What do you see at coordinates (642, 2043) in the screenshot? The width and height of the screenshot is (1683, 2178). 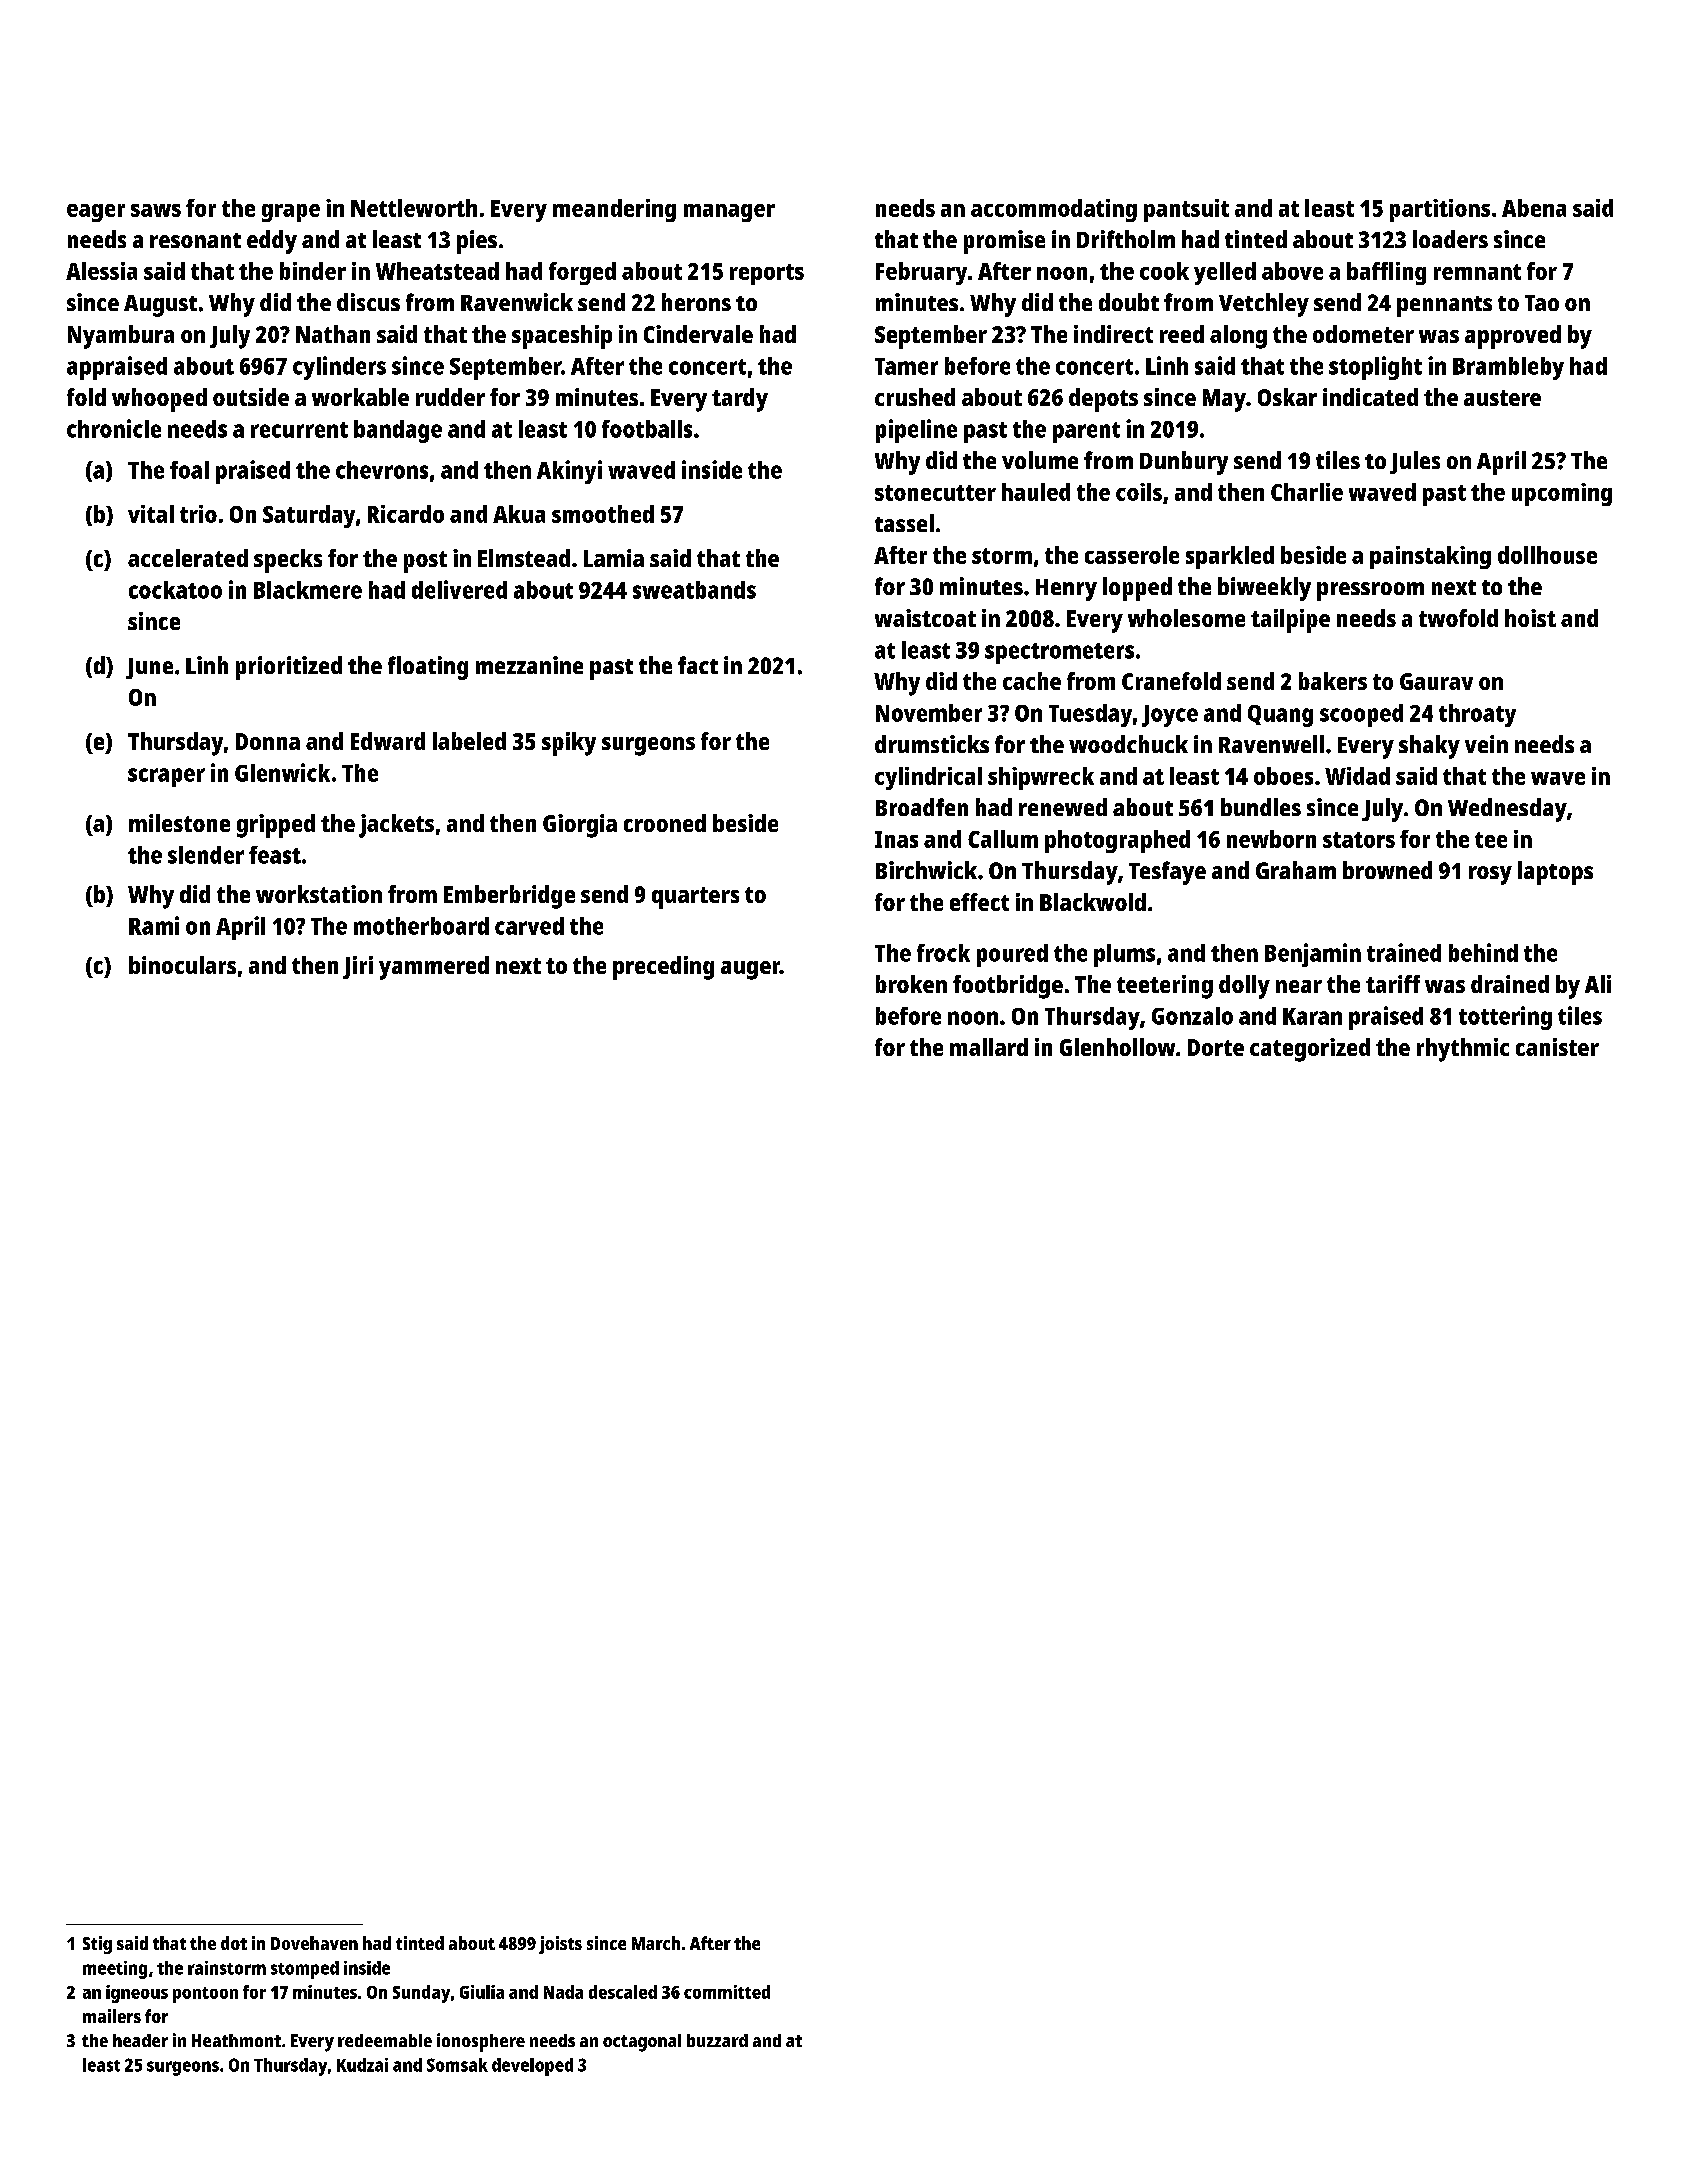 I see `octagonal` at bounding box center [642, 2043].
